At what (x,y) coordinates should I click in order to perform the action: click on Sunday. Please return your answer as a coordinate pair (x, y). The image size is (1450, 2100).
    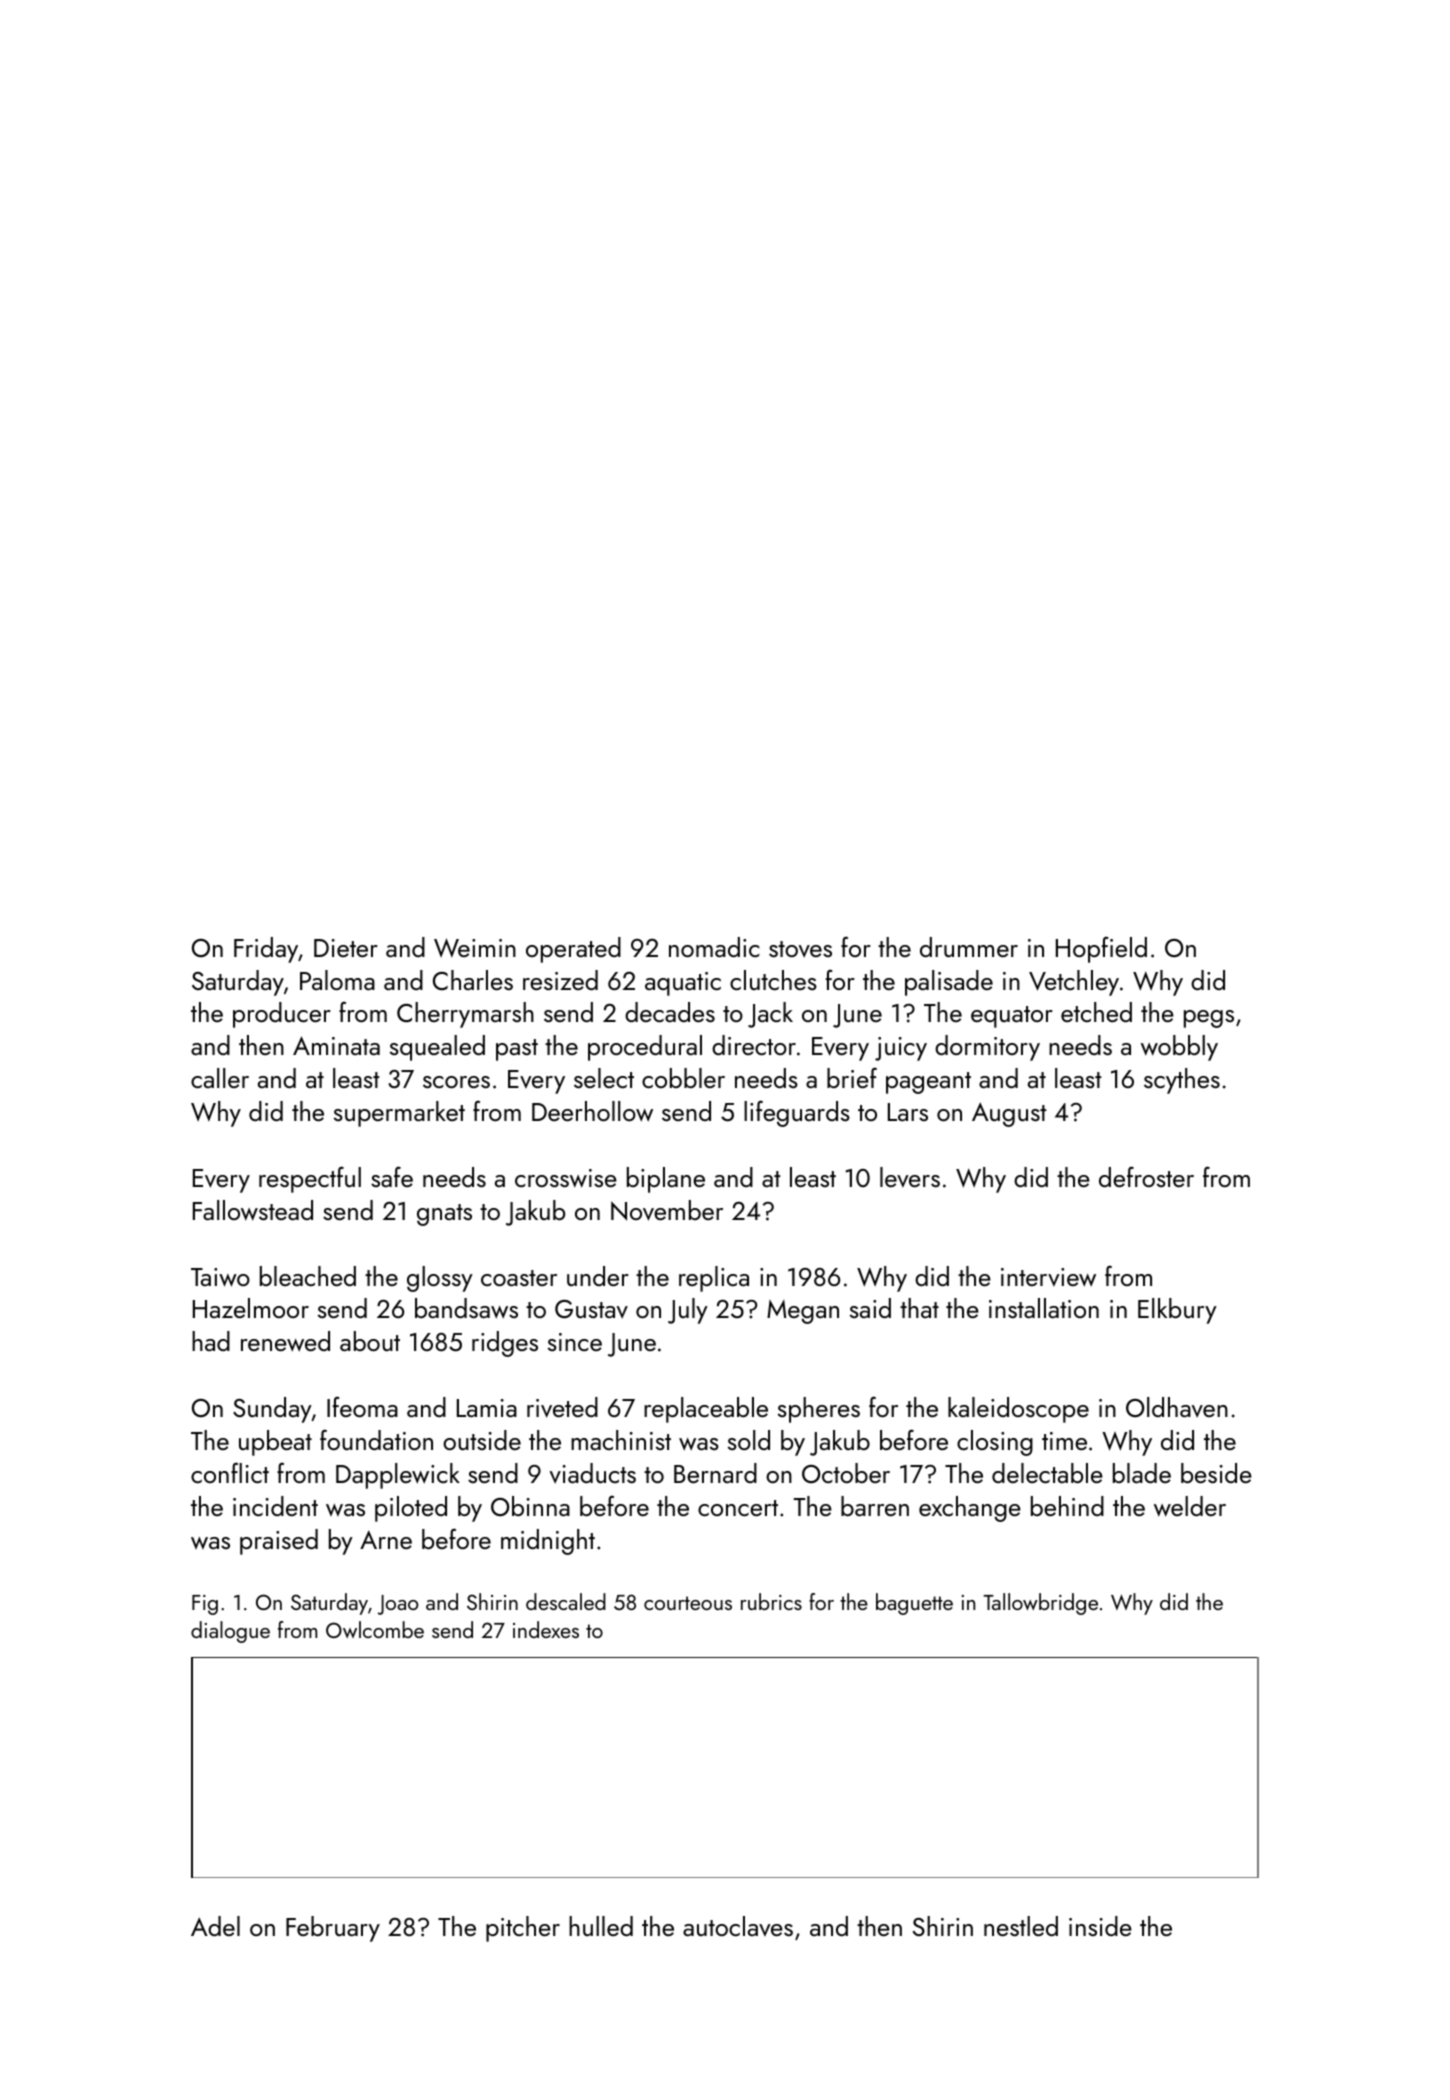
    Looking at the image, I should click on (272, 1410).
